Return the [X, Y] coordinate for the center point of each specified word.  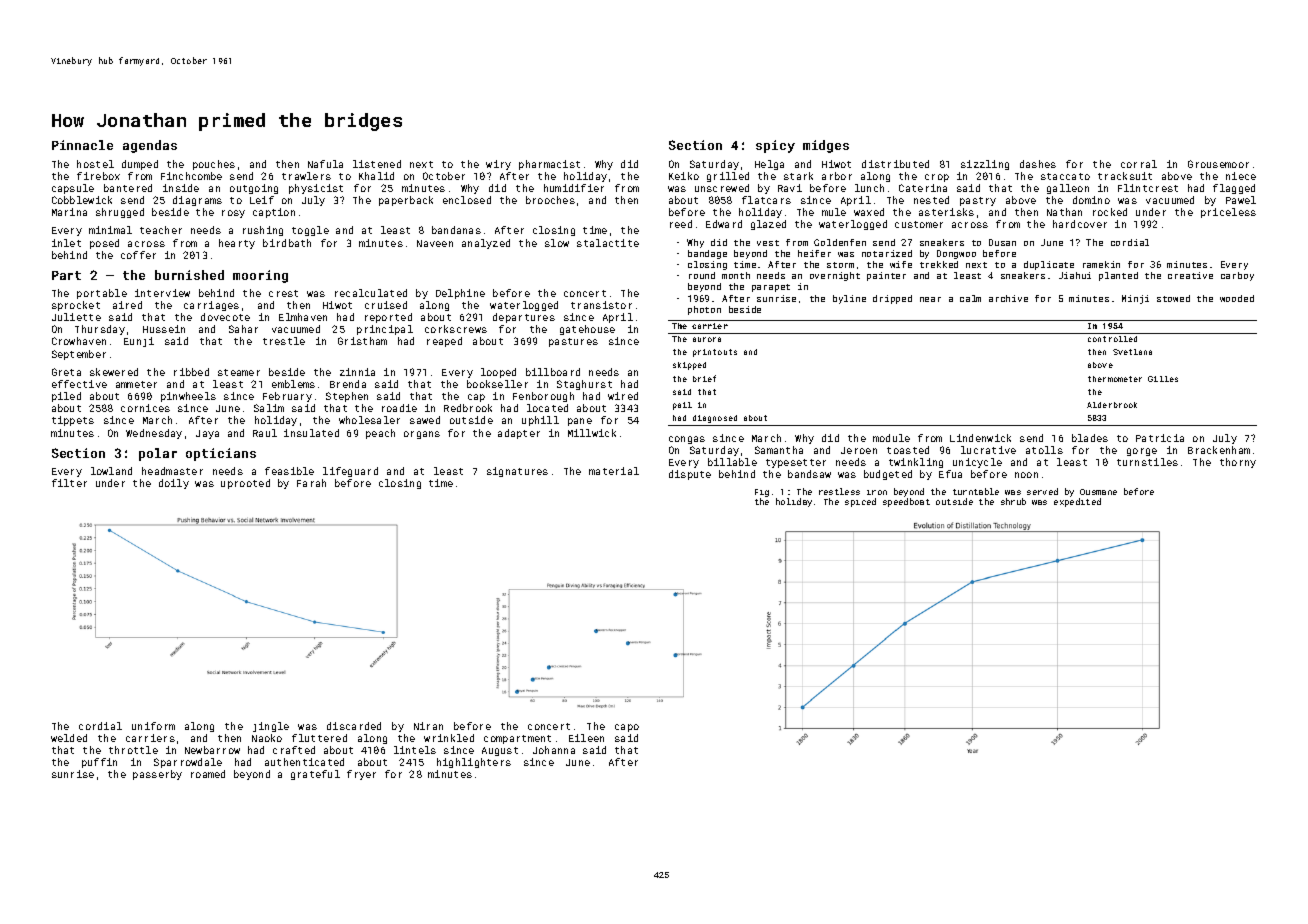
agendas [150, 146]
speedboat [906, 502]
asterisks [946, 212]
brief [704, 378]
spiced [860, 502]
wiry [498, 165]
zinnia [357, 372]
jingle [271, 727]
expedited [1077, 502]
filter [69, 483]
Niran [428, 726]
